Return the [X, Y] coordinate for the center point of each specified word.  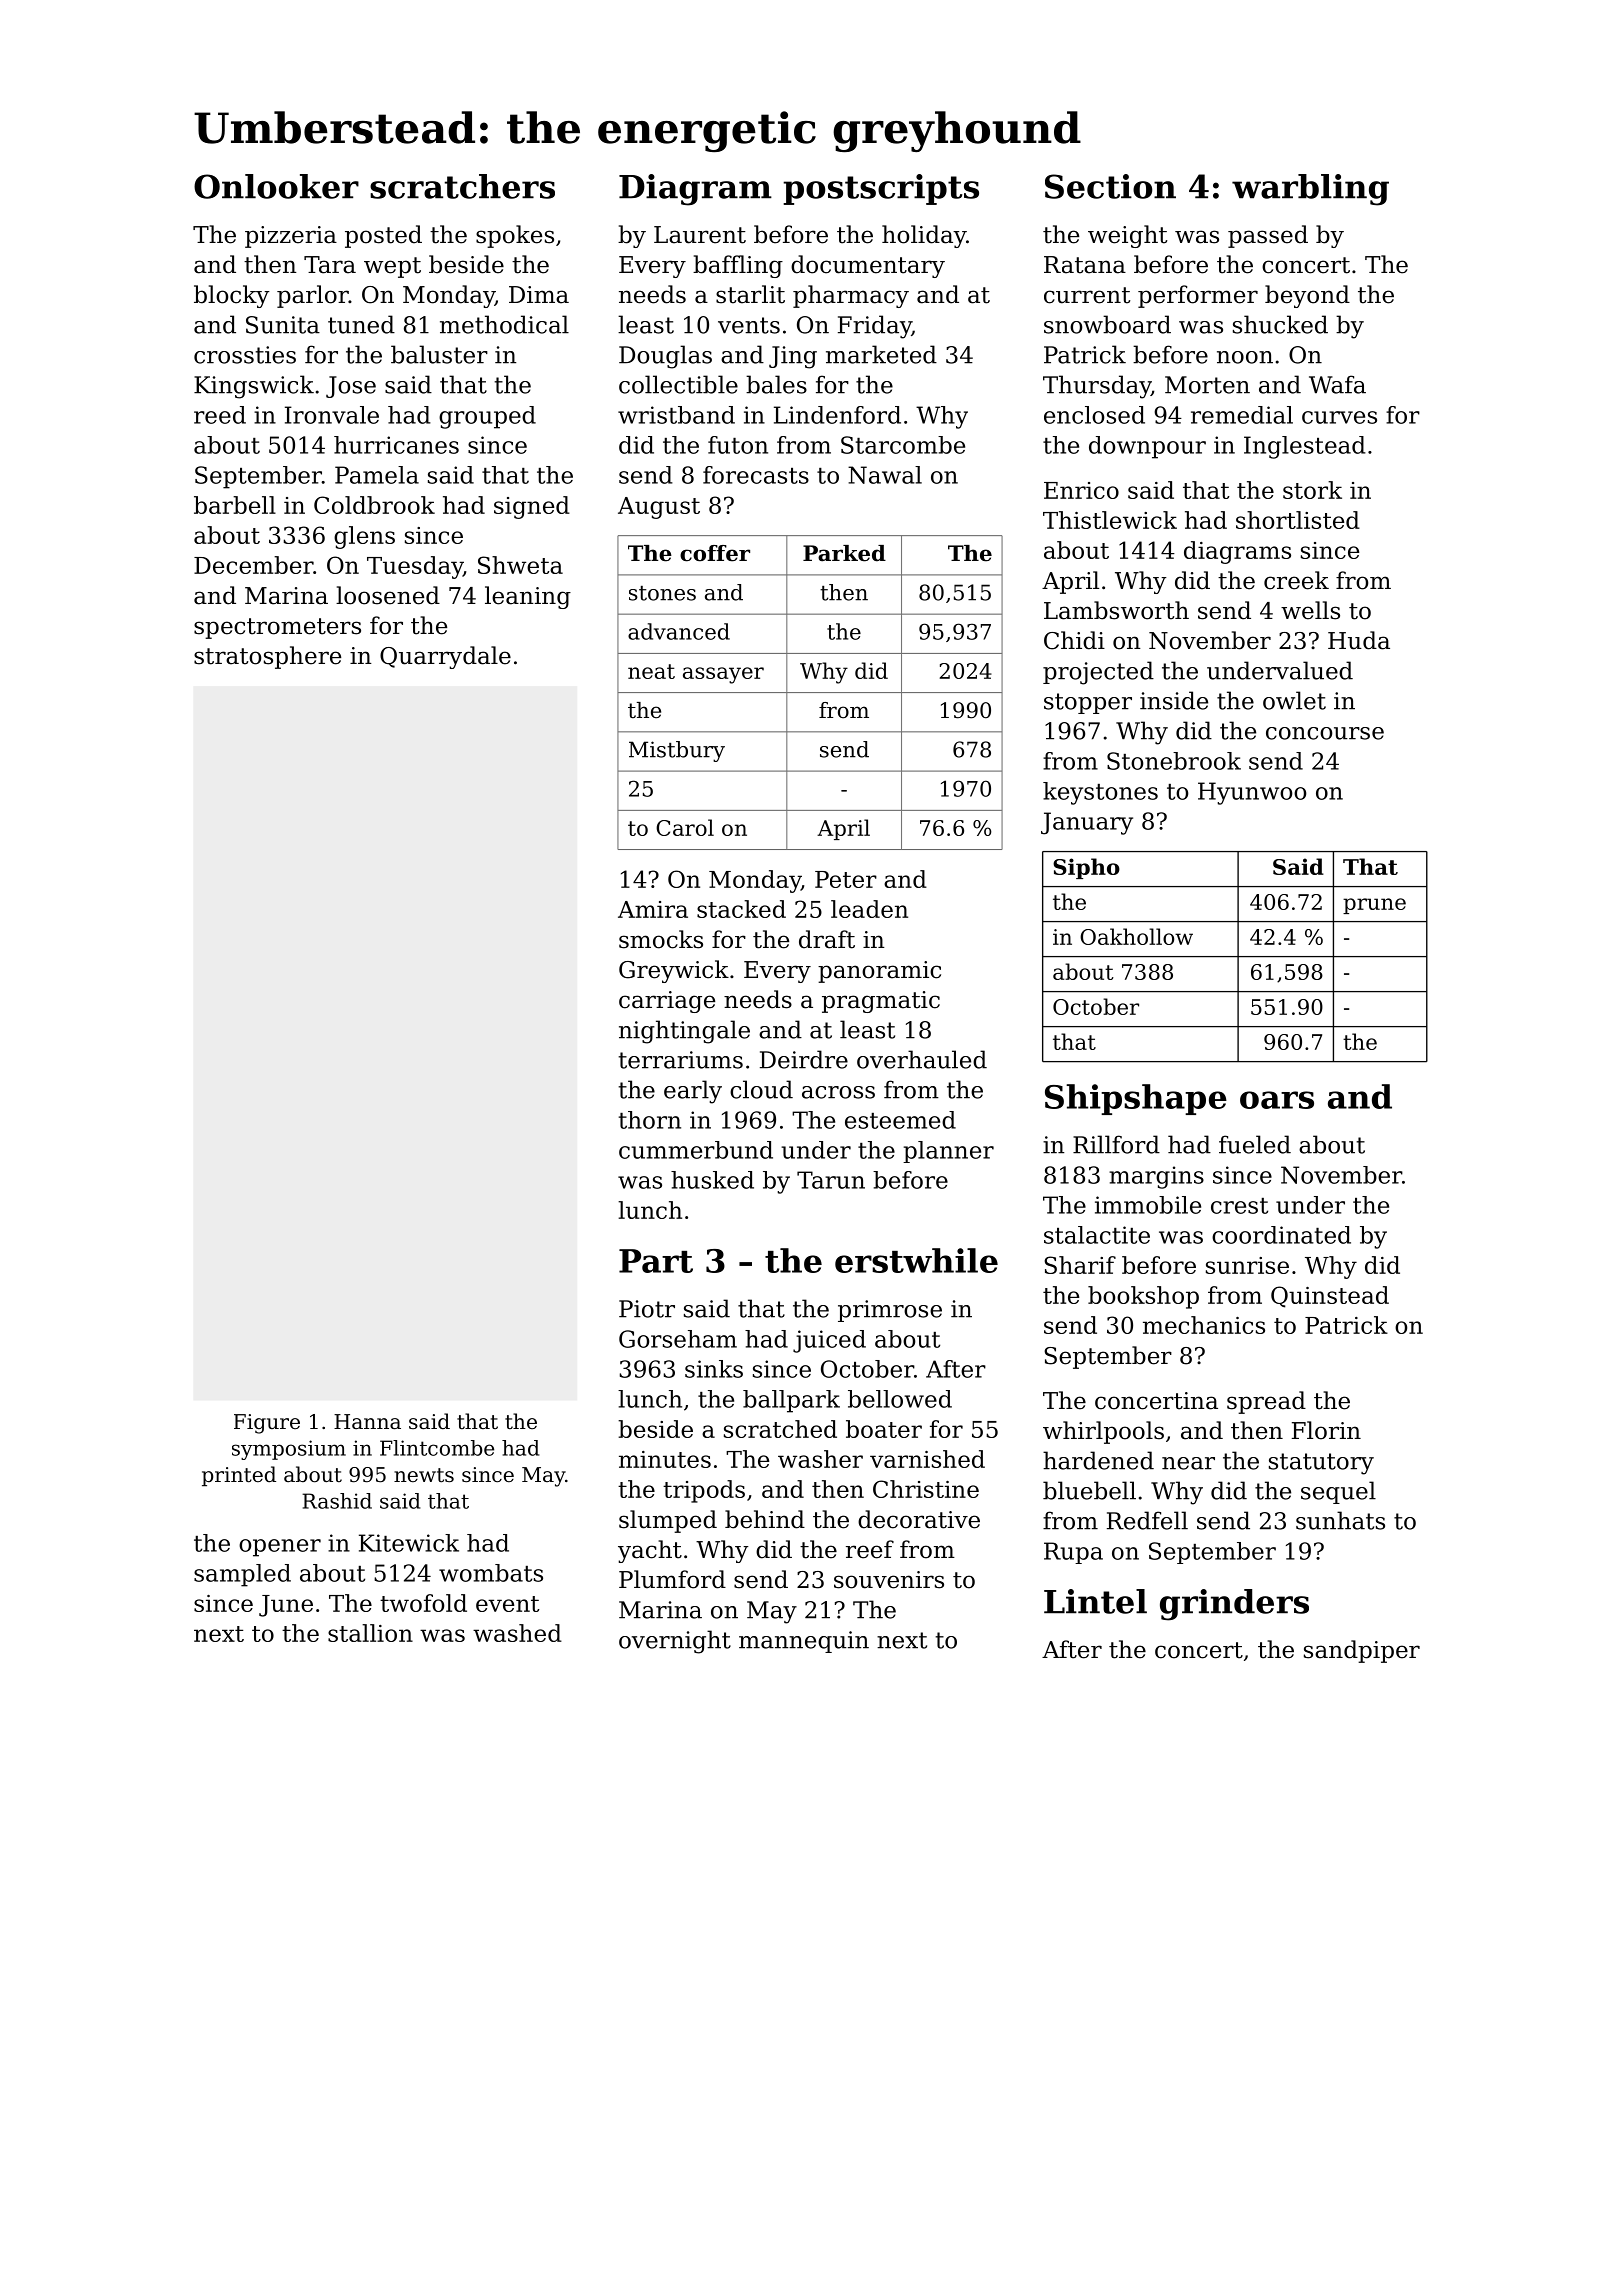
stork [1312, 490]
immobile [1148, 1205]
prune [1374, 906]
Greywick [674, 971]
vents [749, 325]
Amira [653, 909]
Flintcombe [437, 1448]
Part [656, 1261]
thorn [650, 1120]
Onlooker [276, 186]
